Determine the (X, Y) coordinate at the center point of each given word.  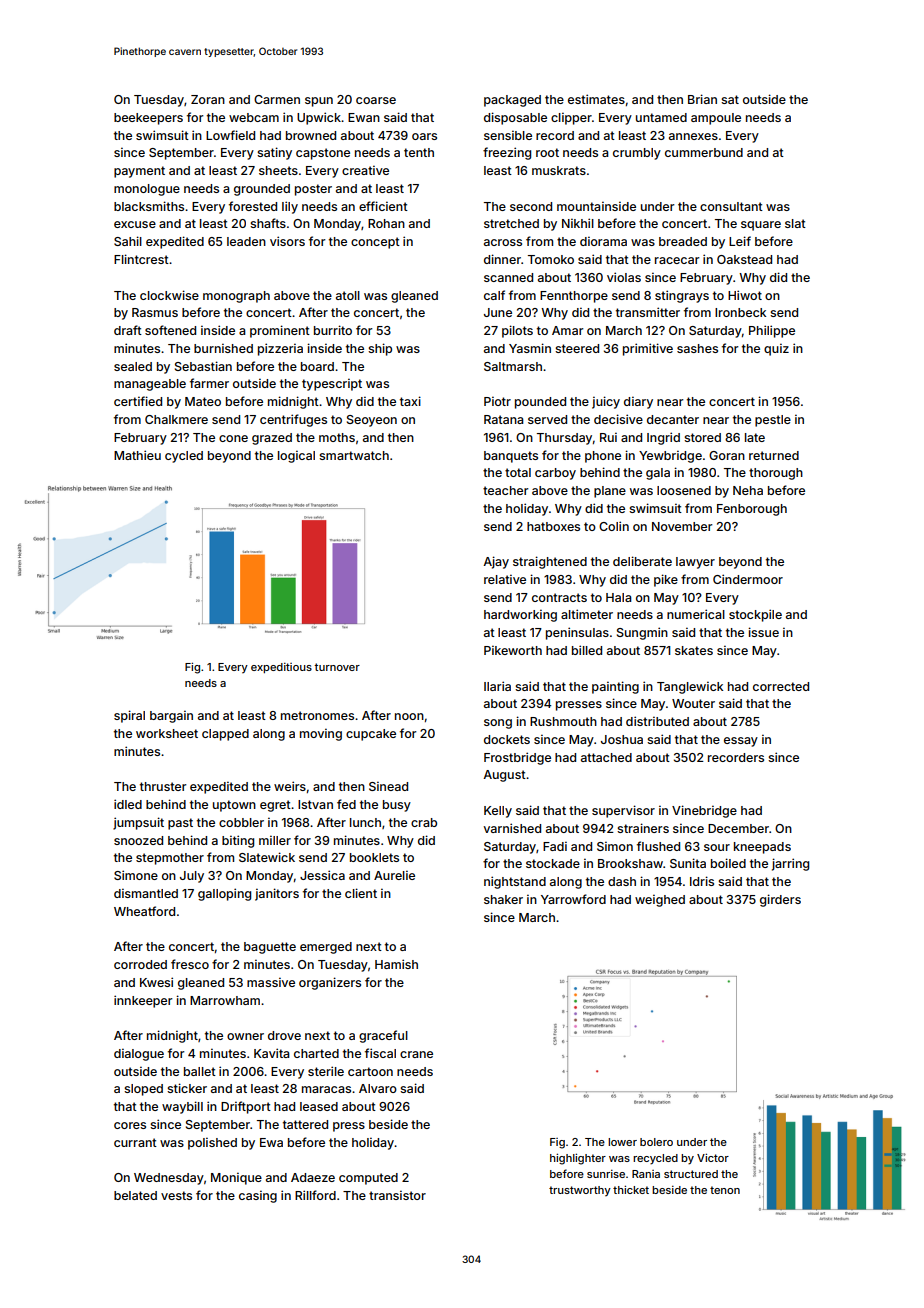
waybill (182, 1107)
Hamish (396, 964)
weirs (290, 786)
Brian (702, 99)
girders (780, 900)
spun (319, 102)
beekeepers (148, 119)
